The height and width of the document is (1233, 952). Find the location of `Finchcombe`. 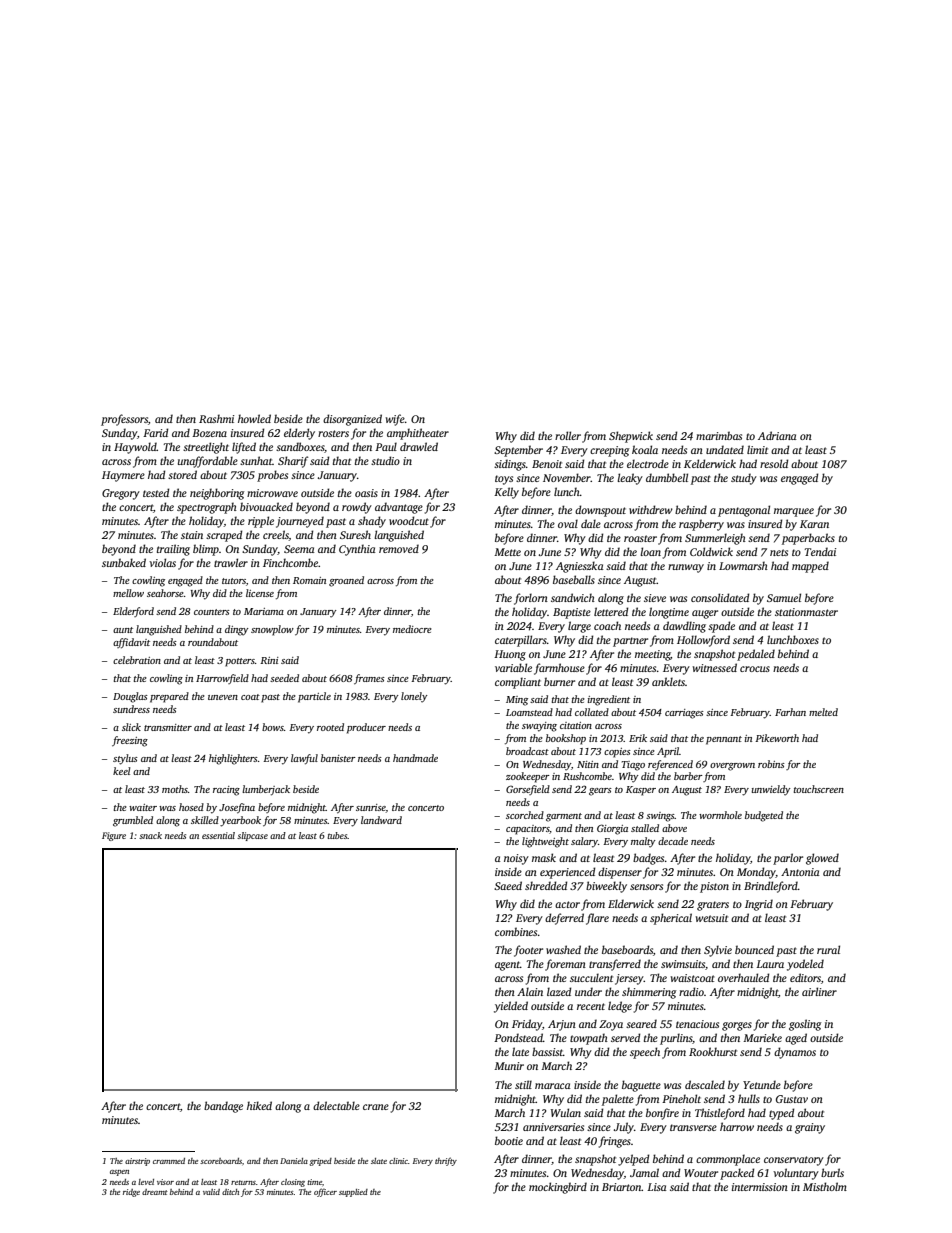

Finchcombe is located at coordinates (290, 562).
